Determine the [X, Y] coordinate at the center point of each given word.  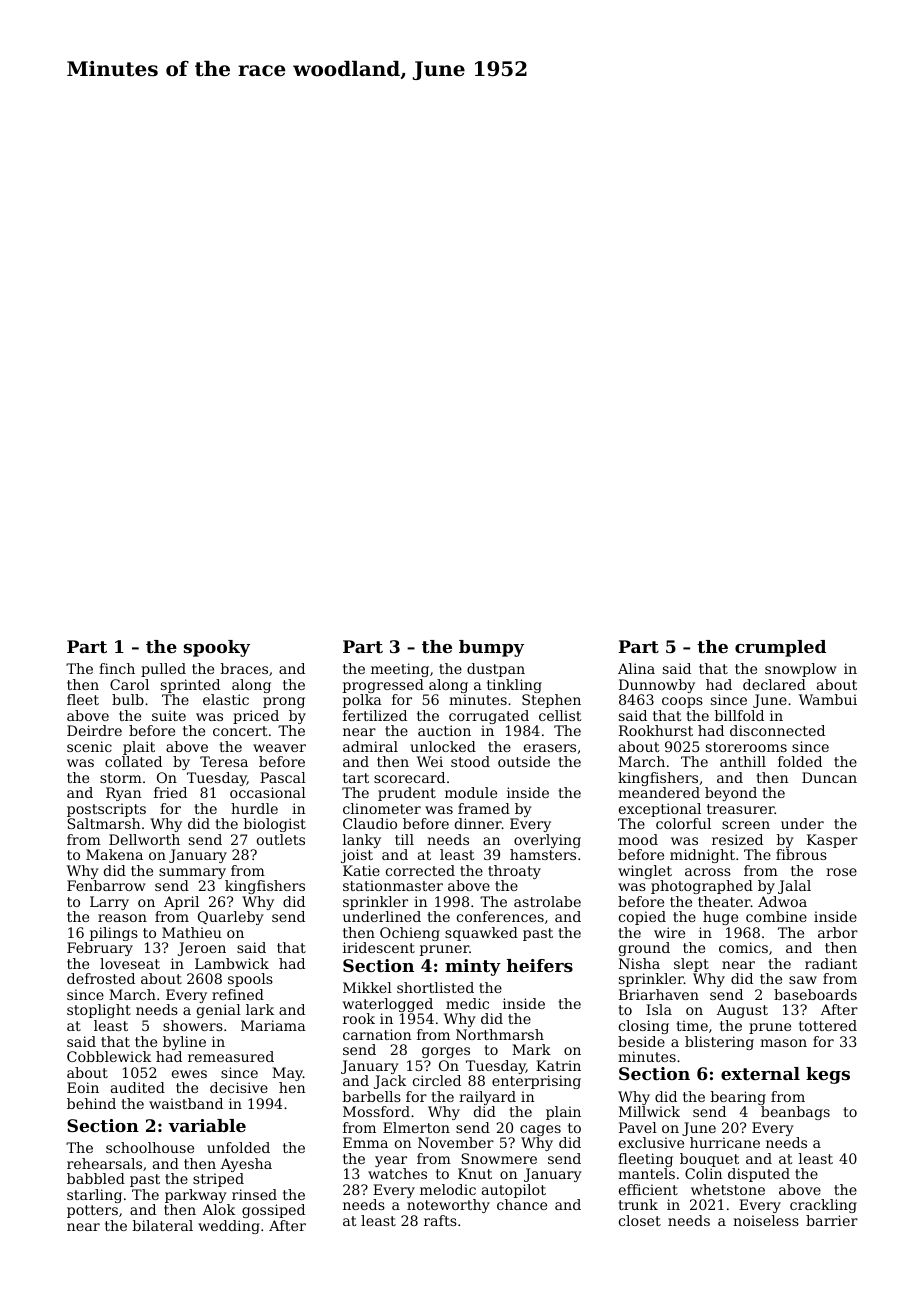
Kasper [832, 841]
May [287, 1074]
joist [357, 856]
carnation [377, 1034]
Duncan [829, 777]
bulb [128, 699]
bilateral [163, 1225]
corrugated [489, 717]
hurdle [254, 808]
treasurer [741, 809]
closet [640, 1220]
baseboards [815, 994]
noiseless [766, 1220]
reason [122, 918]
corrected [420, 870]
